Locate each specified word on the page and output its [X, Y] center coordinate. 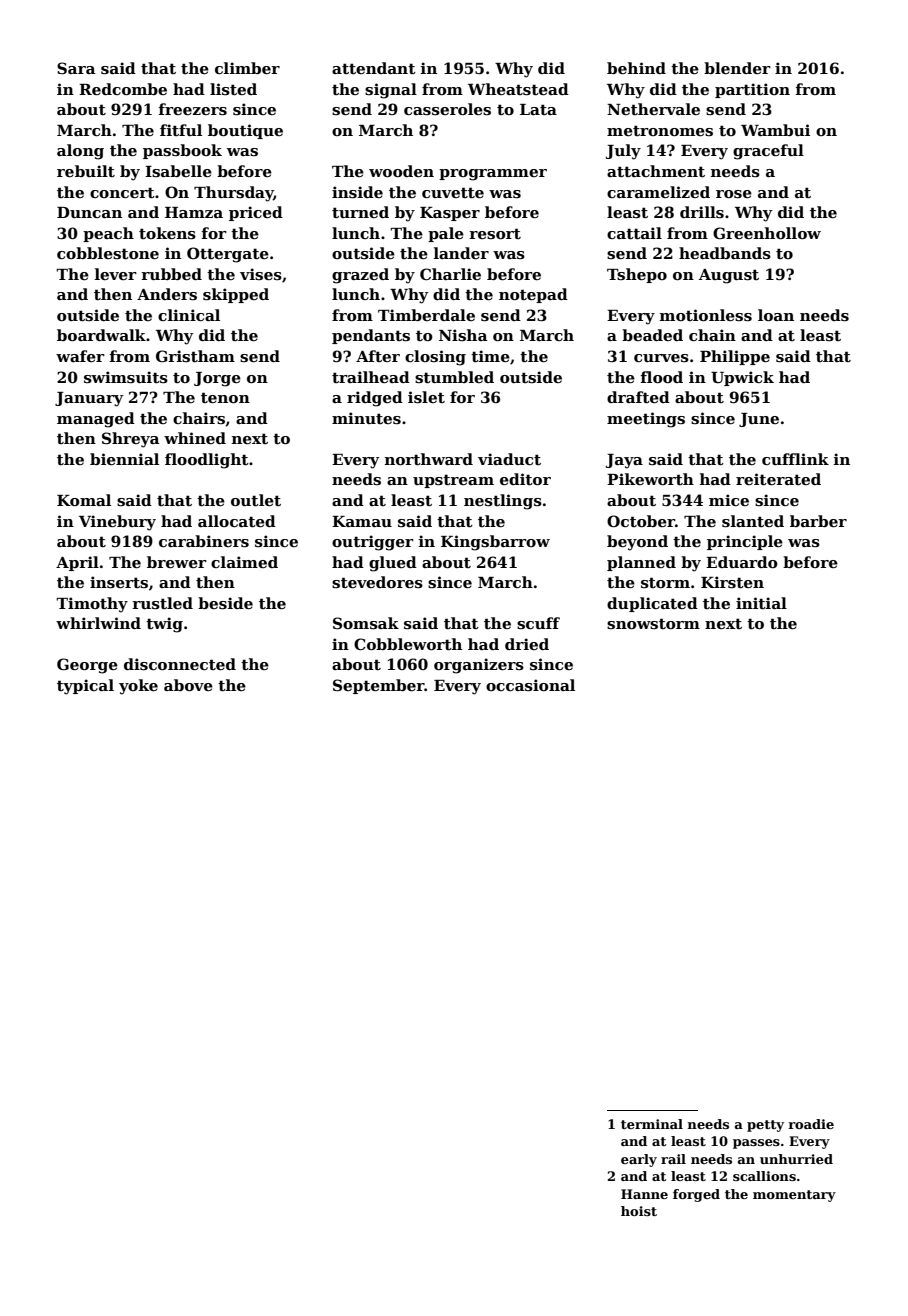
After [378, 356]
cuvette [453, 192]
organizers [479, 666]
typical [85, 687]
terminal [652, 1124]
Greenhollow [767, 233]
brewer [177, 562]
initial [761, 603]
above [188, 685]
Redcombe [123, 89]
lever [116, 274]
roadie [811, 1124]
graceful [768, 152]
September [379, 686]
